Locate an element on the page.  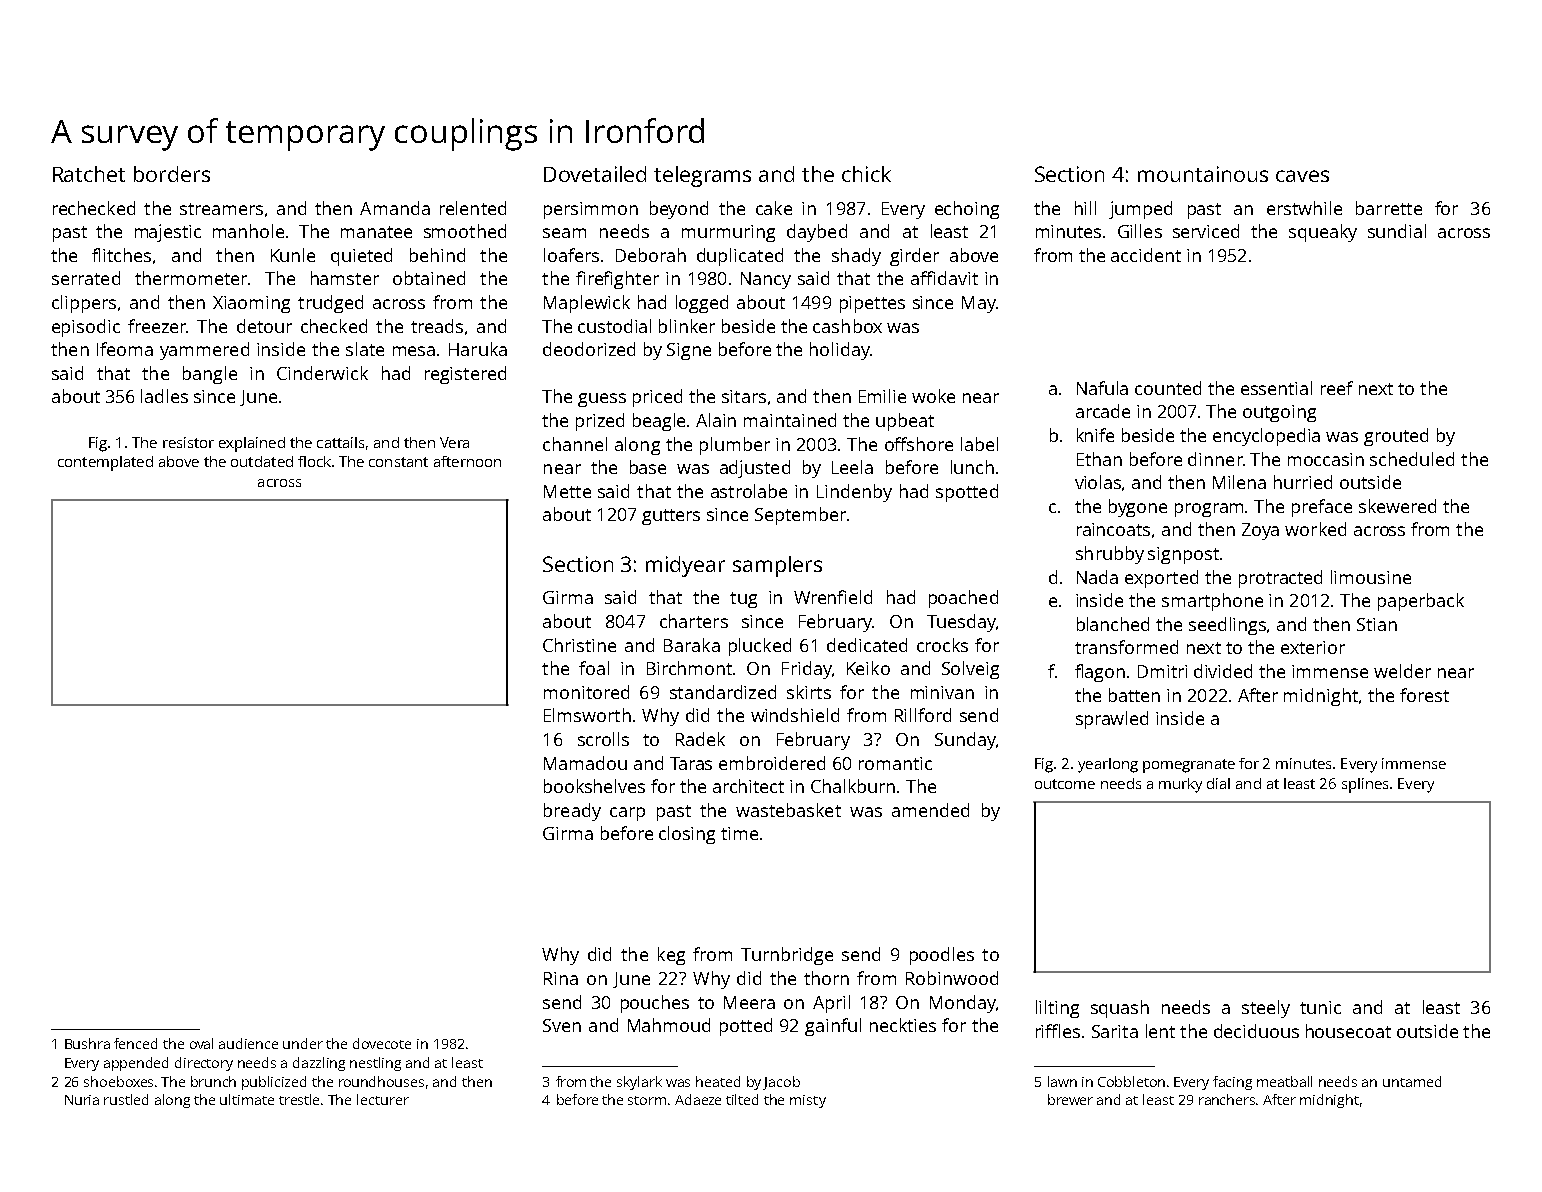
reef is located at coordinates (1337, 388).
